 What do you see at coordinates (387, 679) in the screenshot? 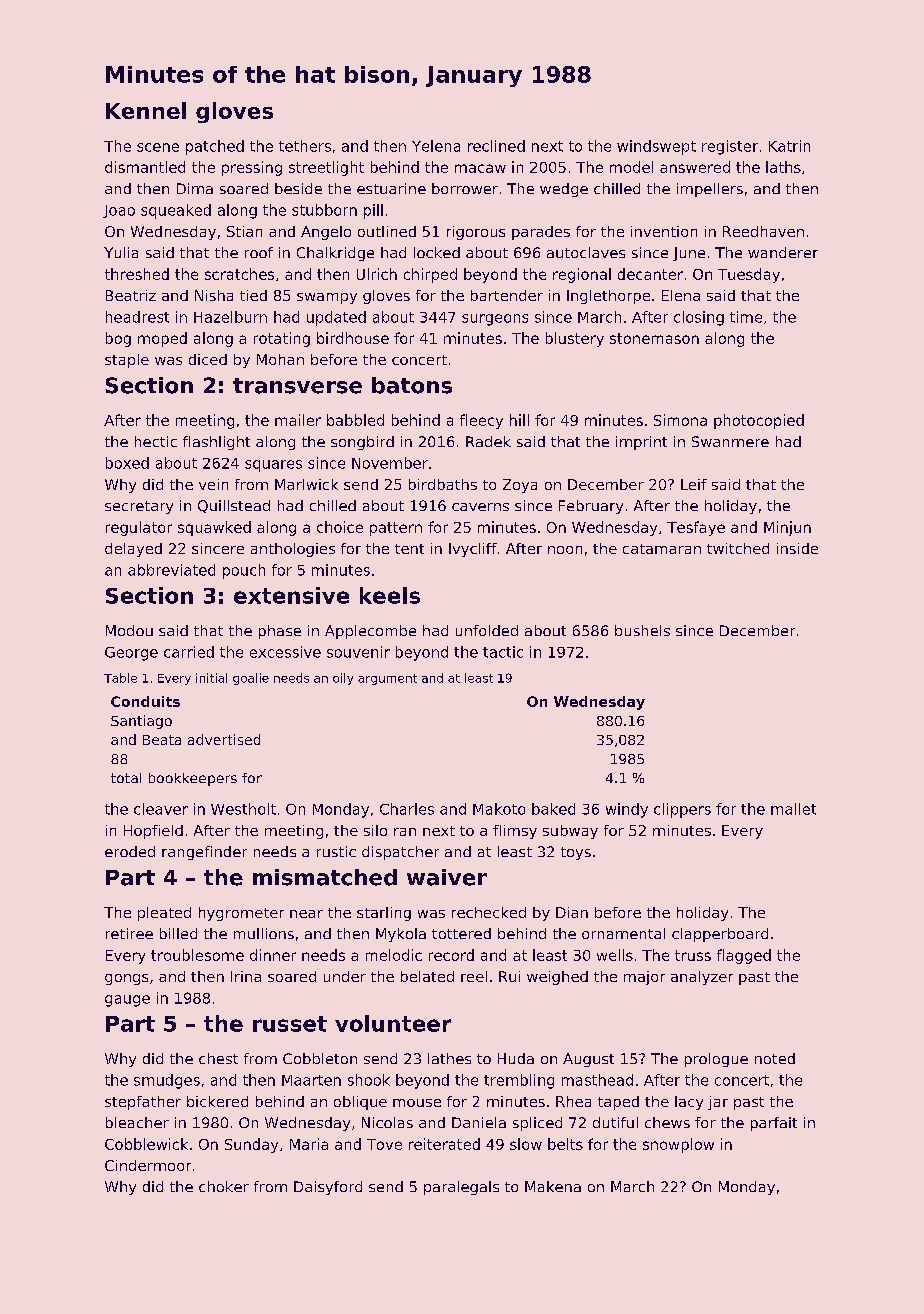
I see `argument` at bounding box center [387, 679].
